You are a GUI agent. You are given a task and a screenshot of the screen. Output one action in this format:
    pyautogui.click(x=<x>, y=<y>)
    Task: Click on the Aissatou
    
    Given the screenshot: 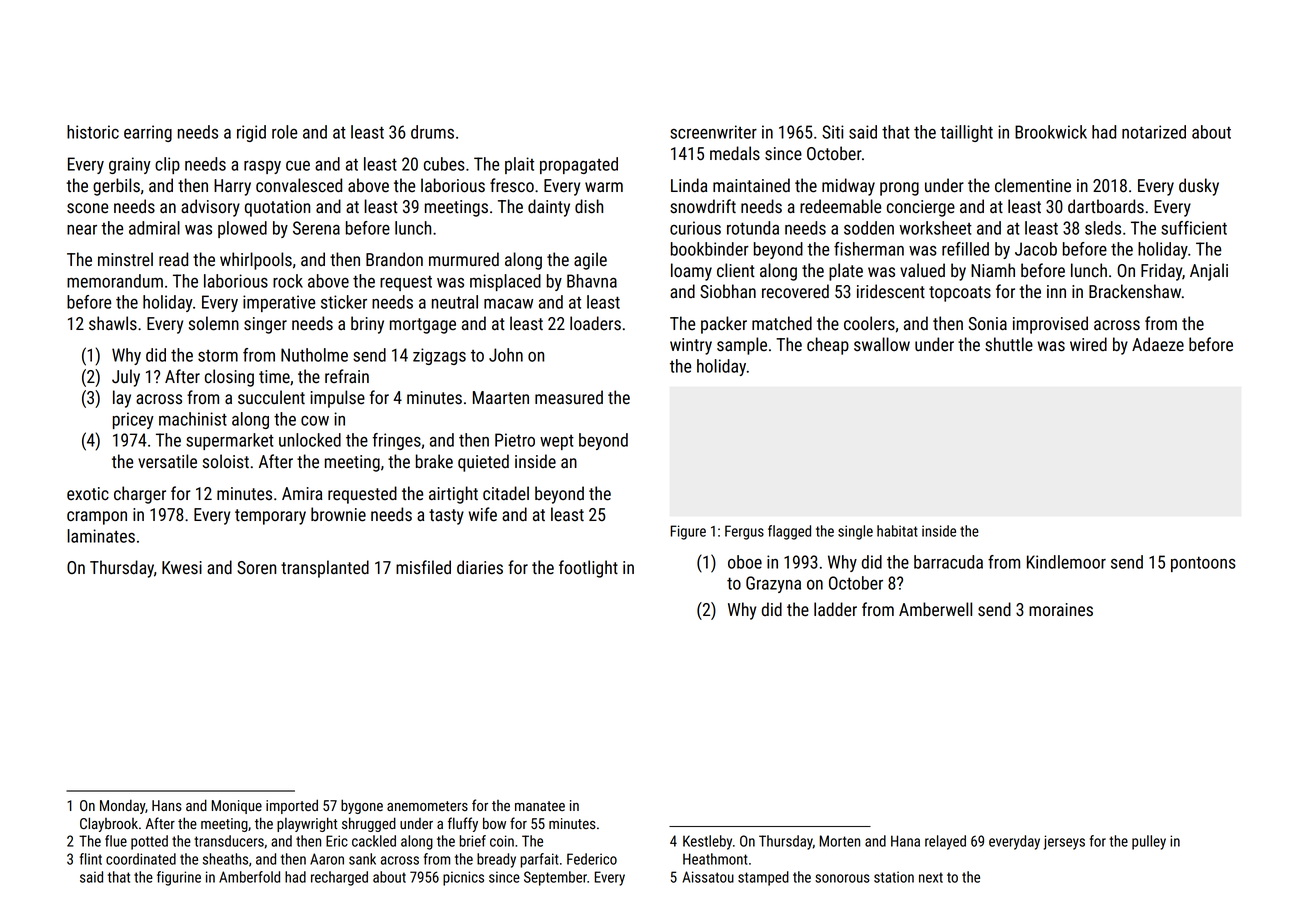 What is the action you would take?
    pyautogui.click(x=708, y=877)
